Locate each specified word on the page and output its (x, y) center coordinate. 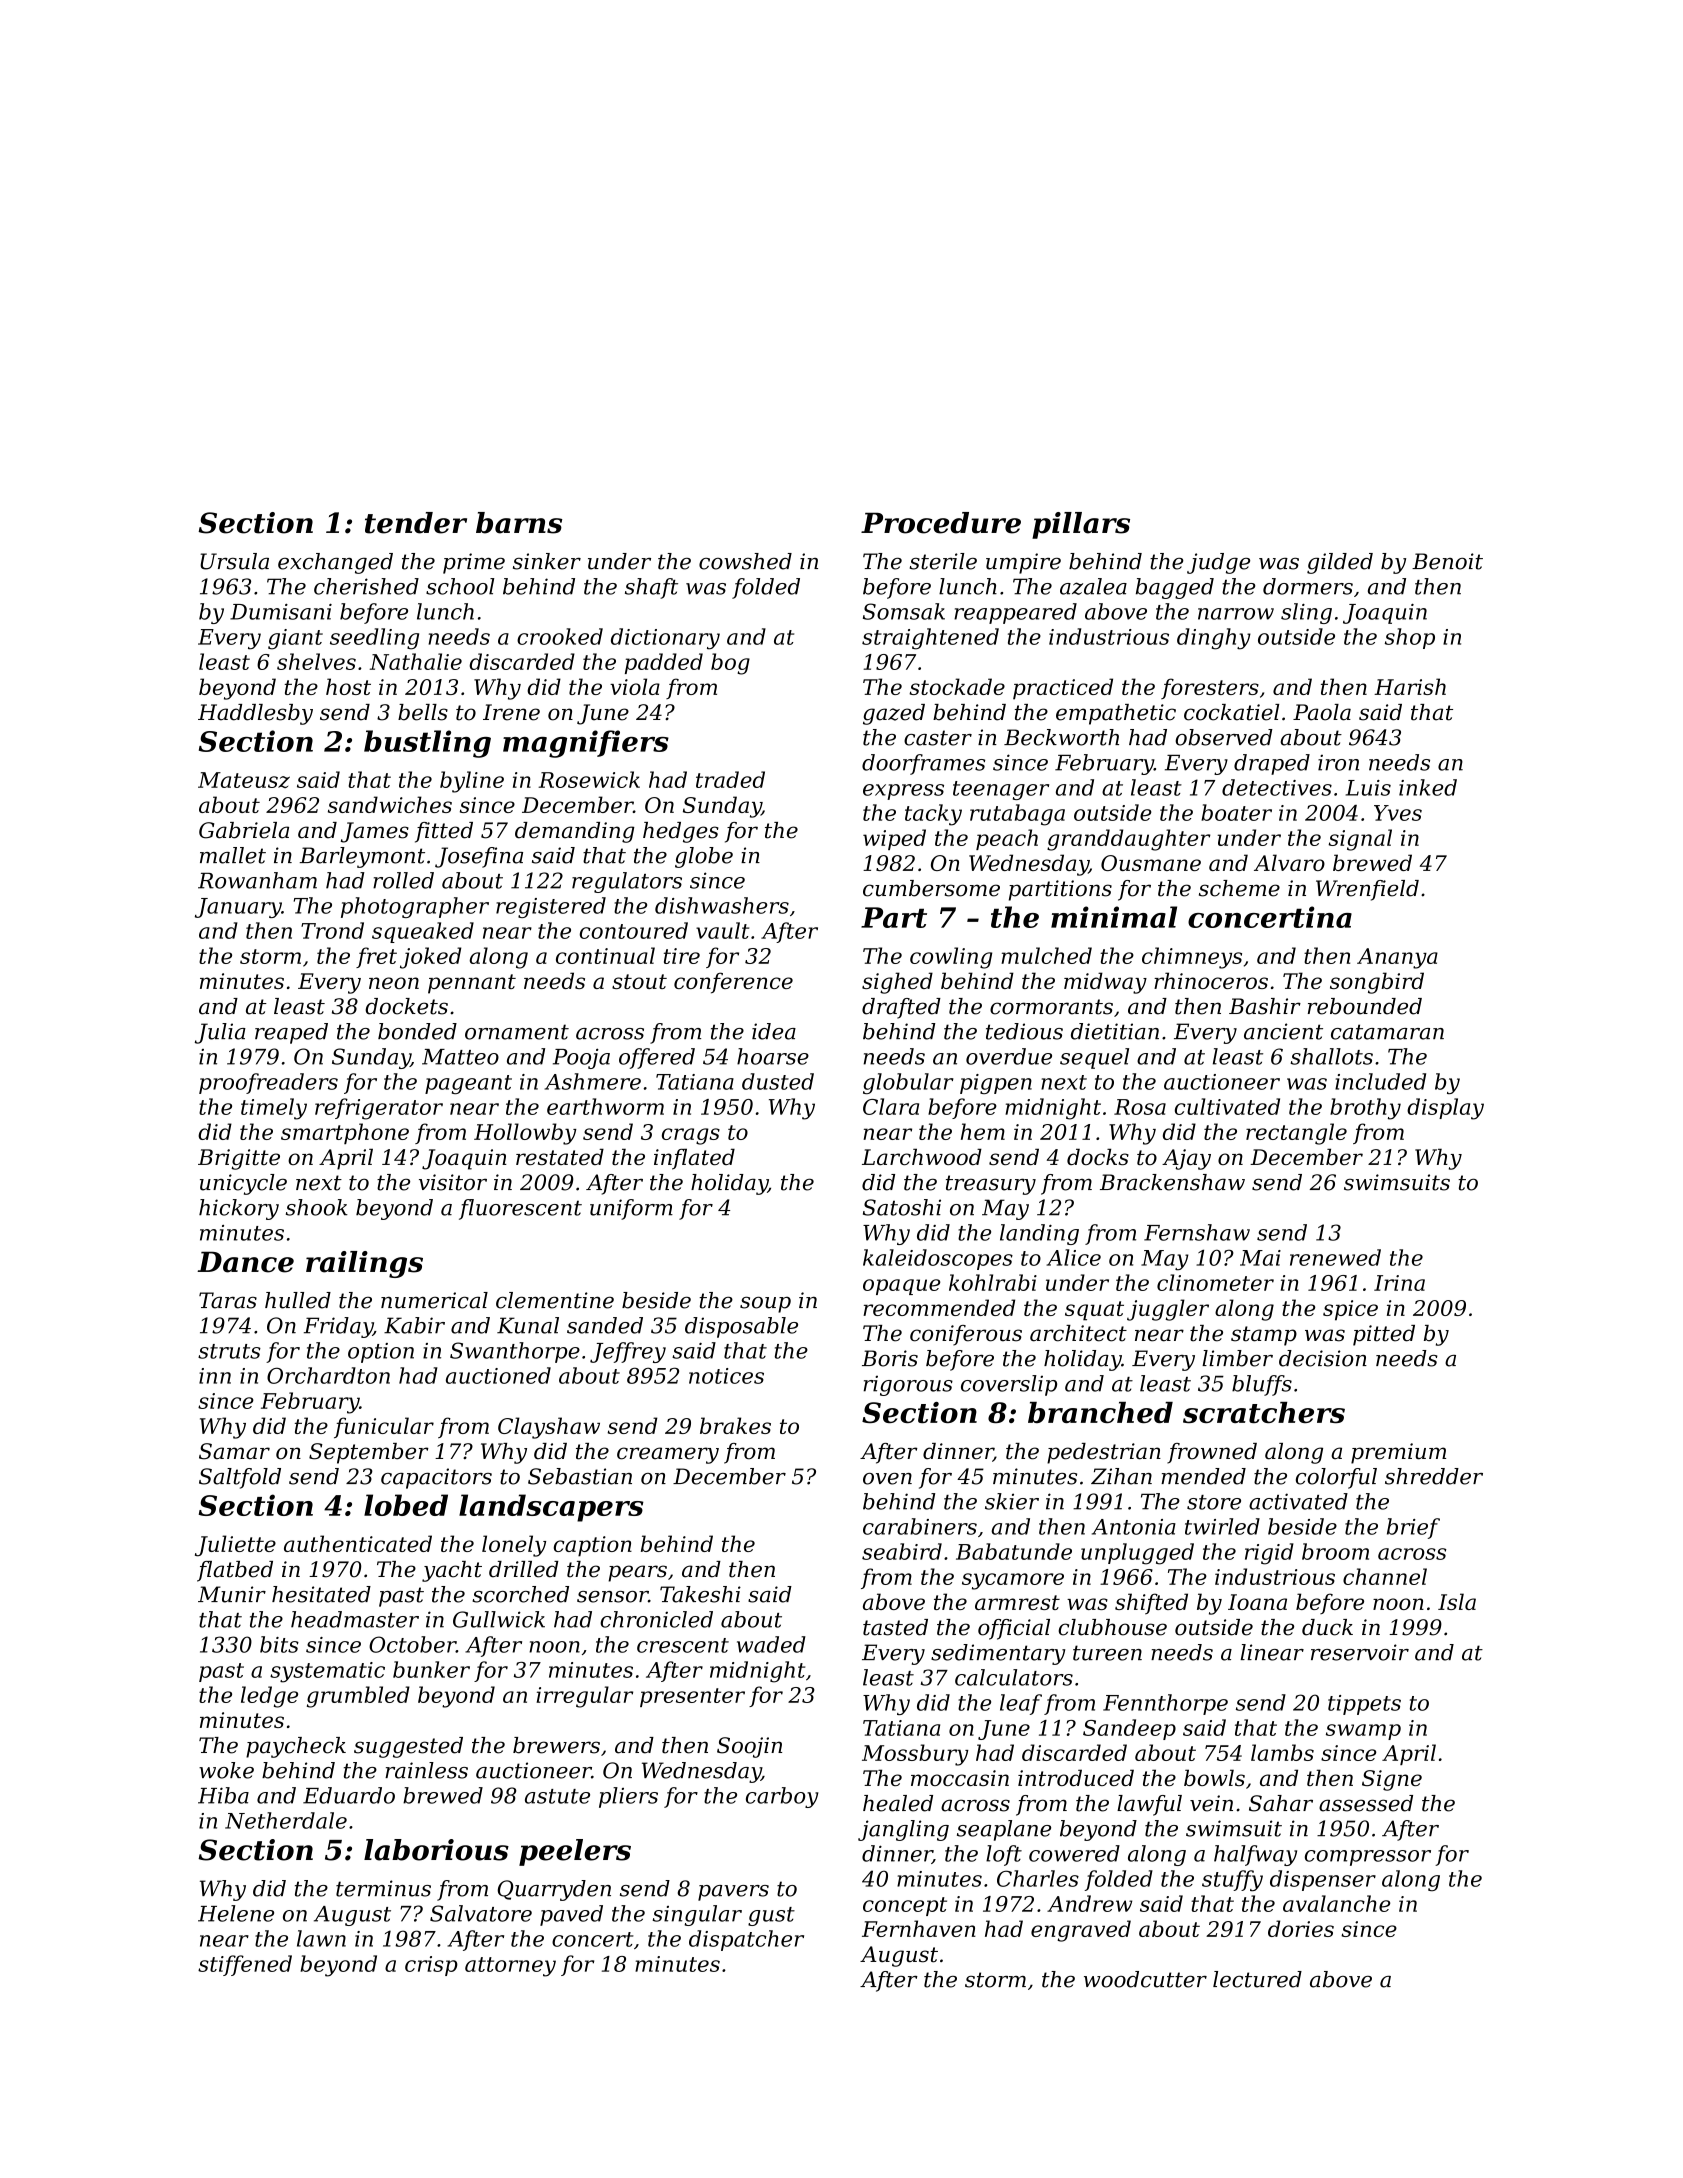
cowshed (745, 561)
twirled (1222, 1526)
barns (519, 523)
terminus (383, 1888)
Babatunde (1014, 1551)
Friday (338, 1327)
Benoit (1447, 561)
